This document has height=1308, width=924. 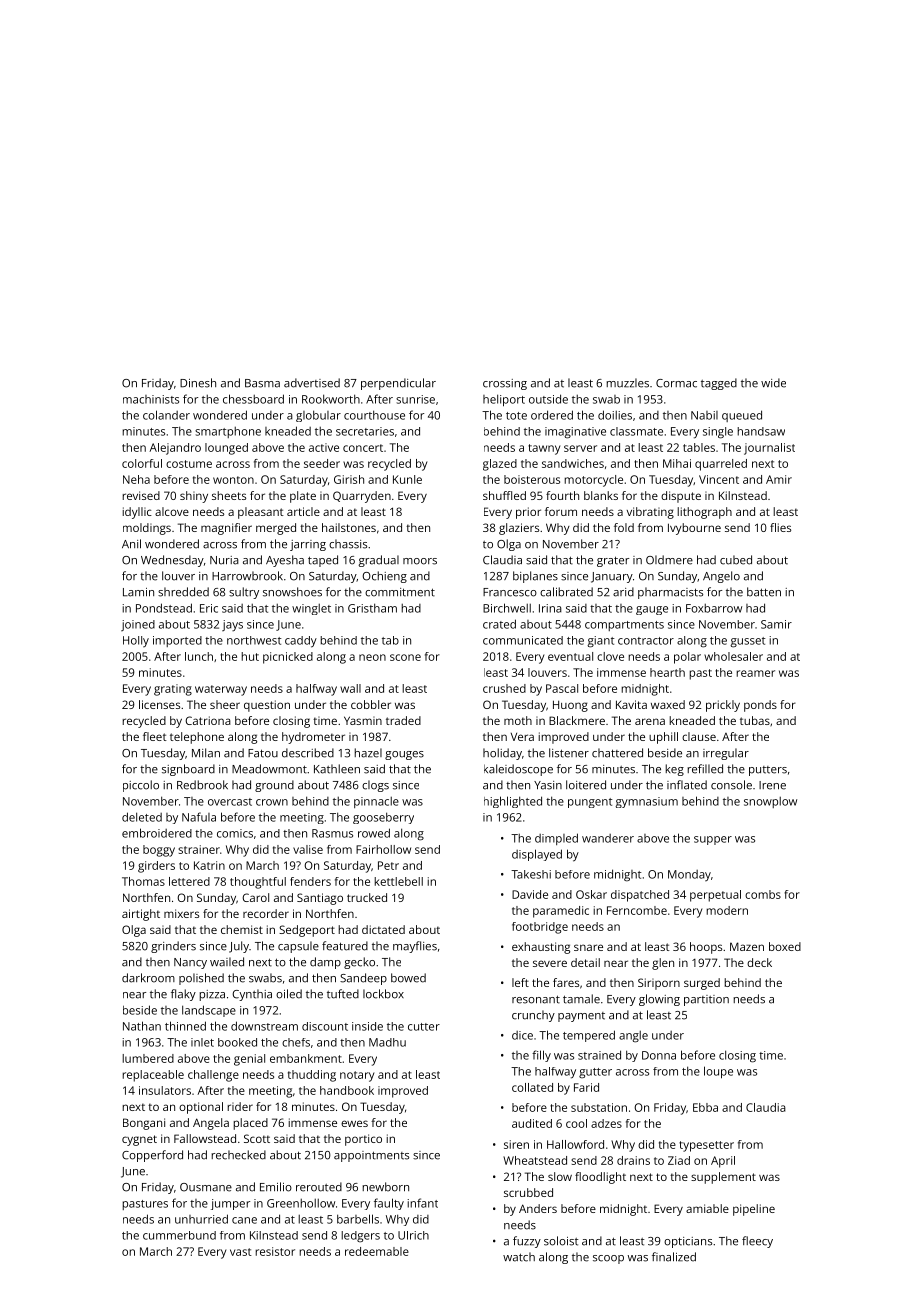 I want to click on Dinesh, so click(x=198, y=383).
